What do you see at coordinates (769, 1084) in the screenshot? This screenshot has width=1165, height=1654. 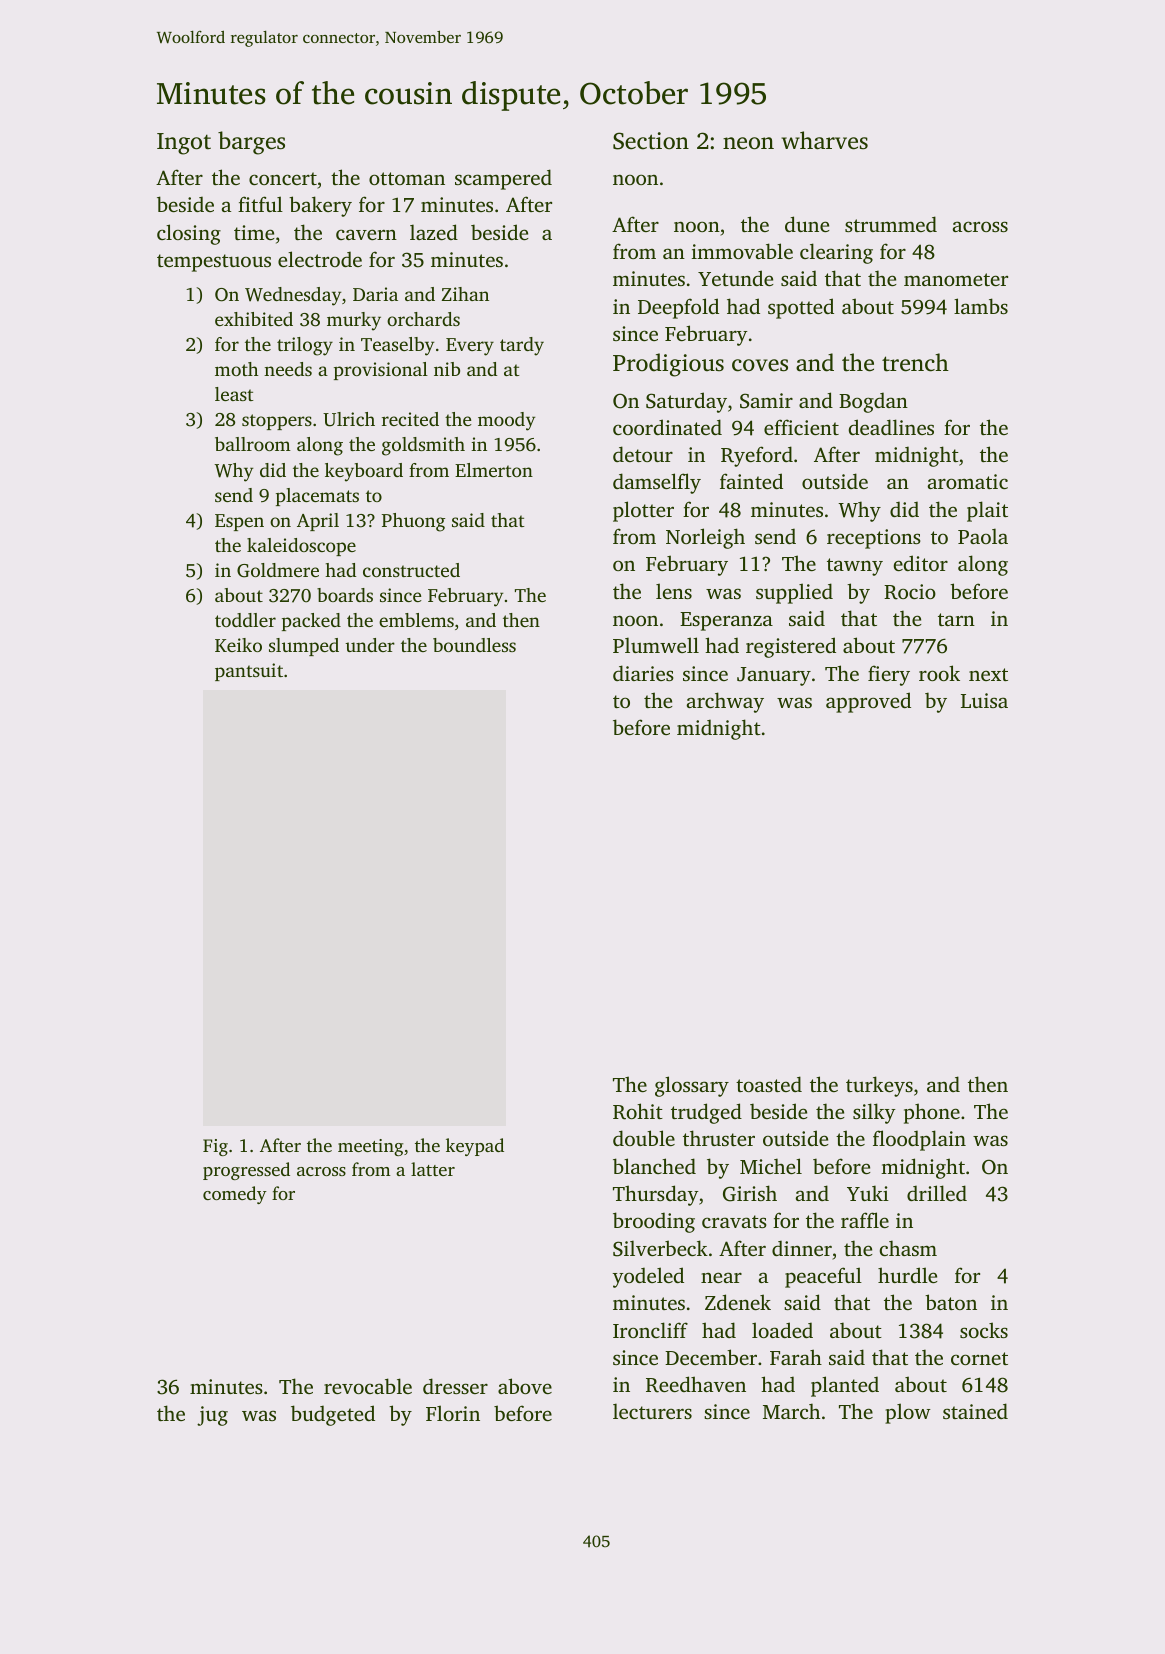 I see `toasted` at bounding box center [769, 1084].
